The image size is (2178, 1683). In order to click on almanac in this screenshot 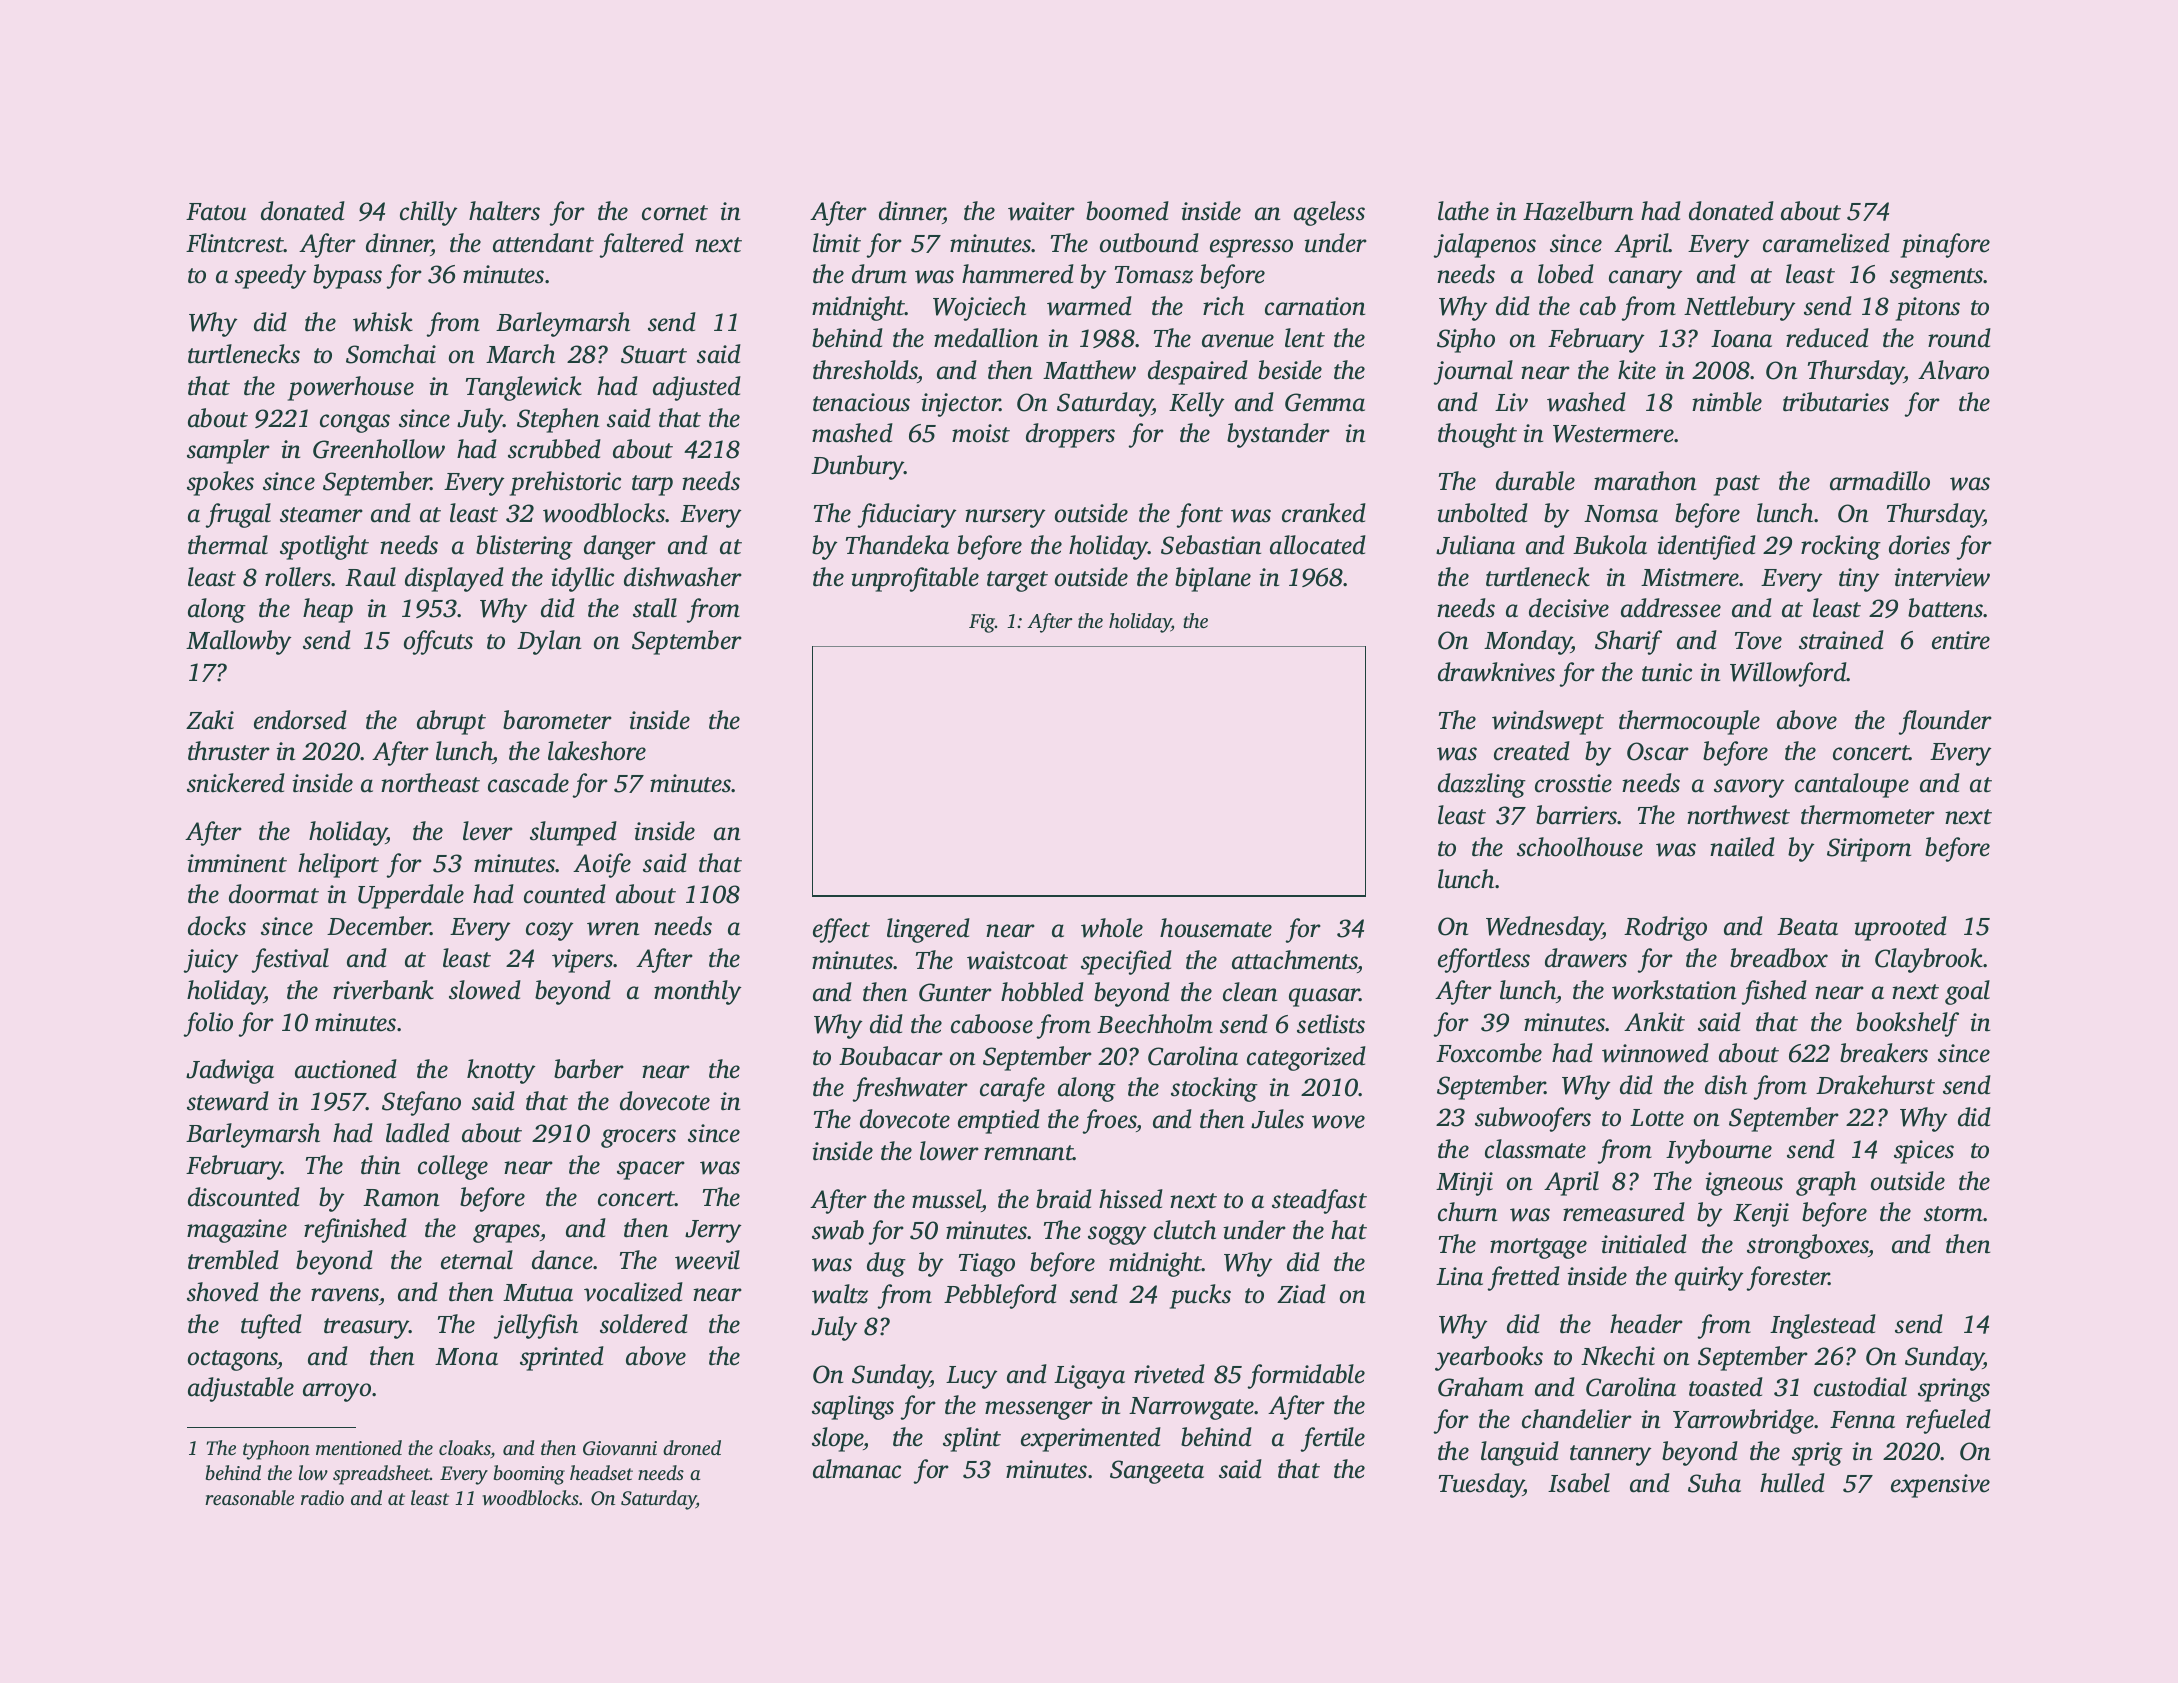, I will do `click(857, 1469)`.
